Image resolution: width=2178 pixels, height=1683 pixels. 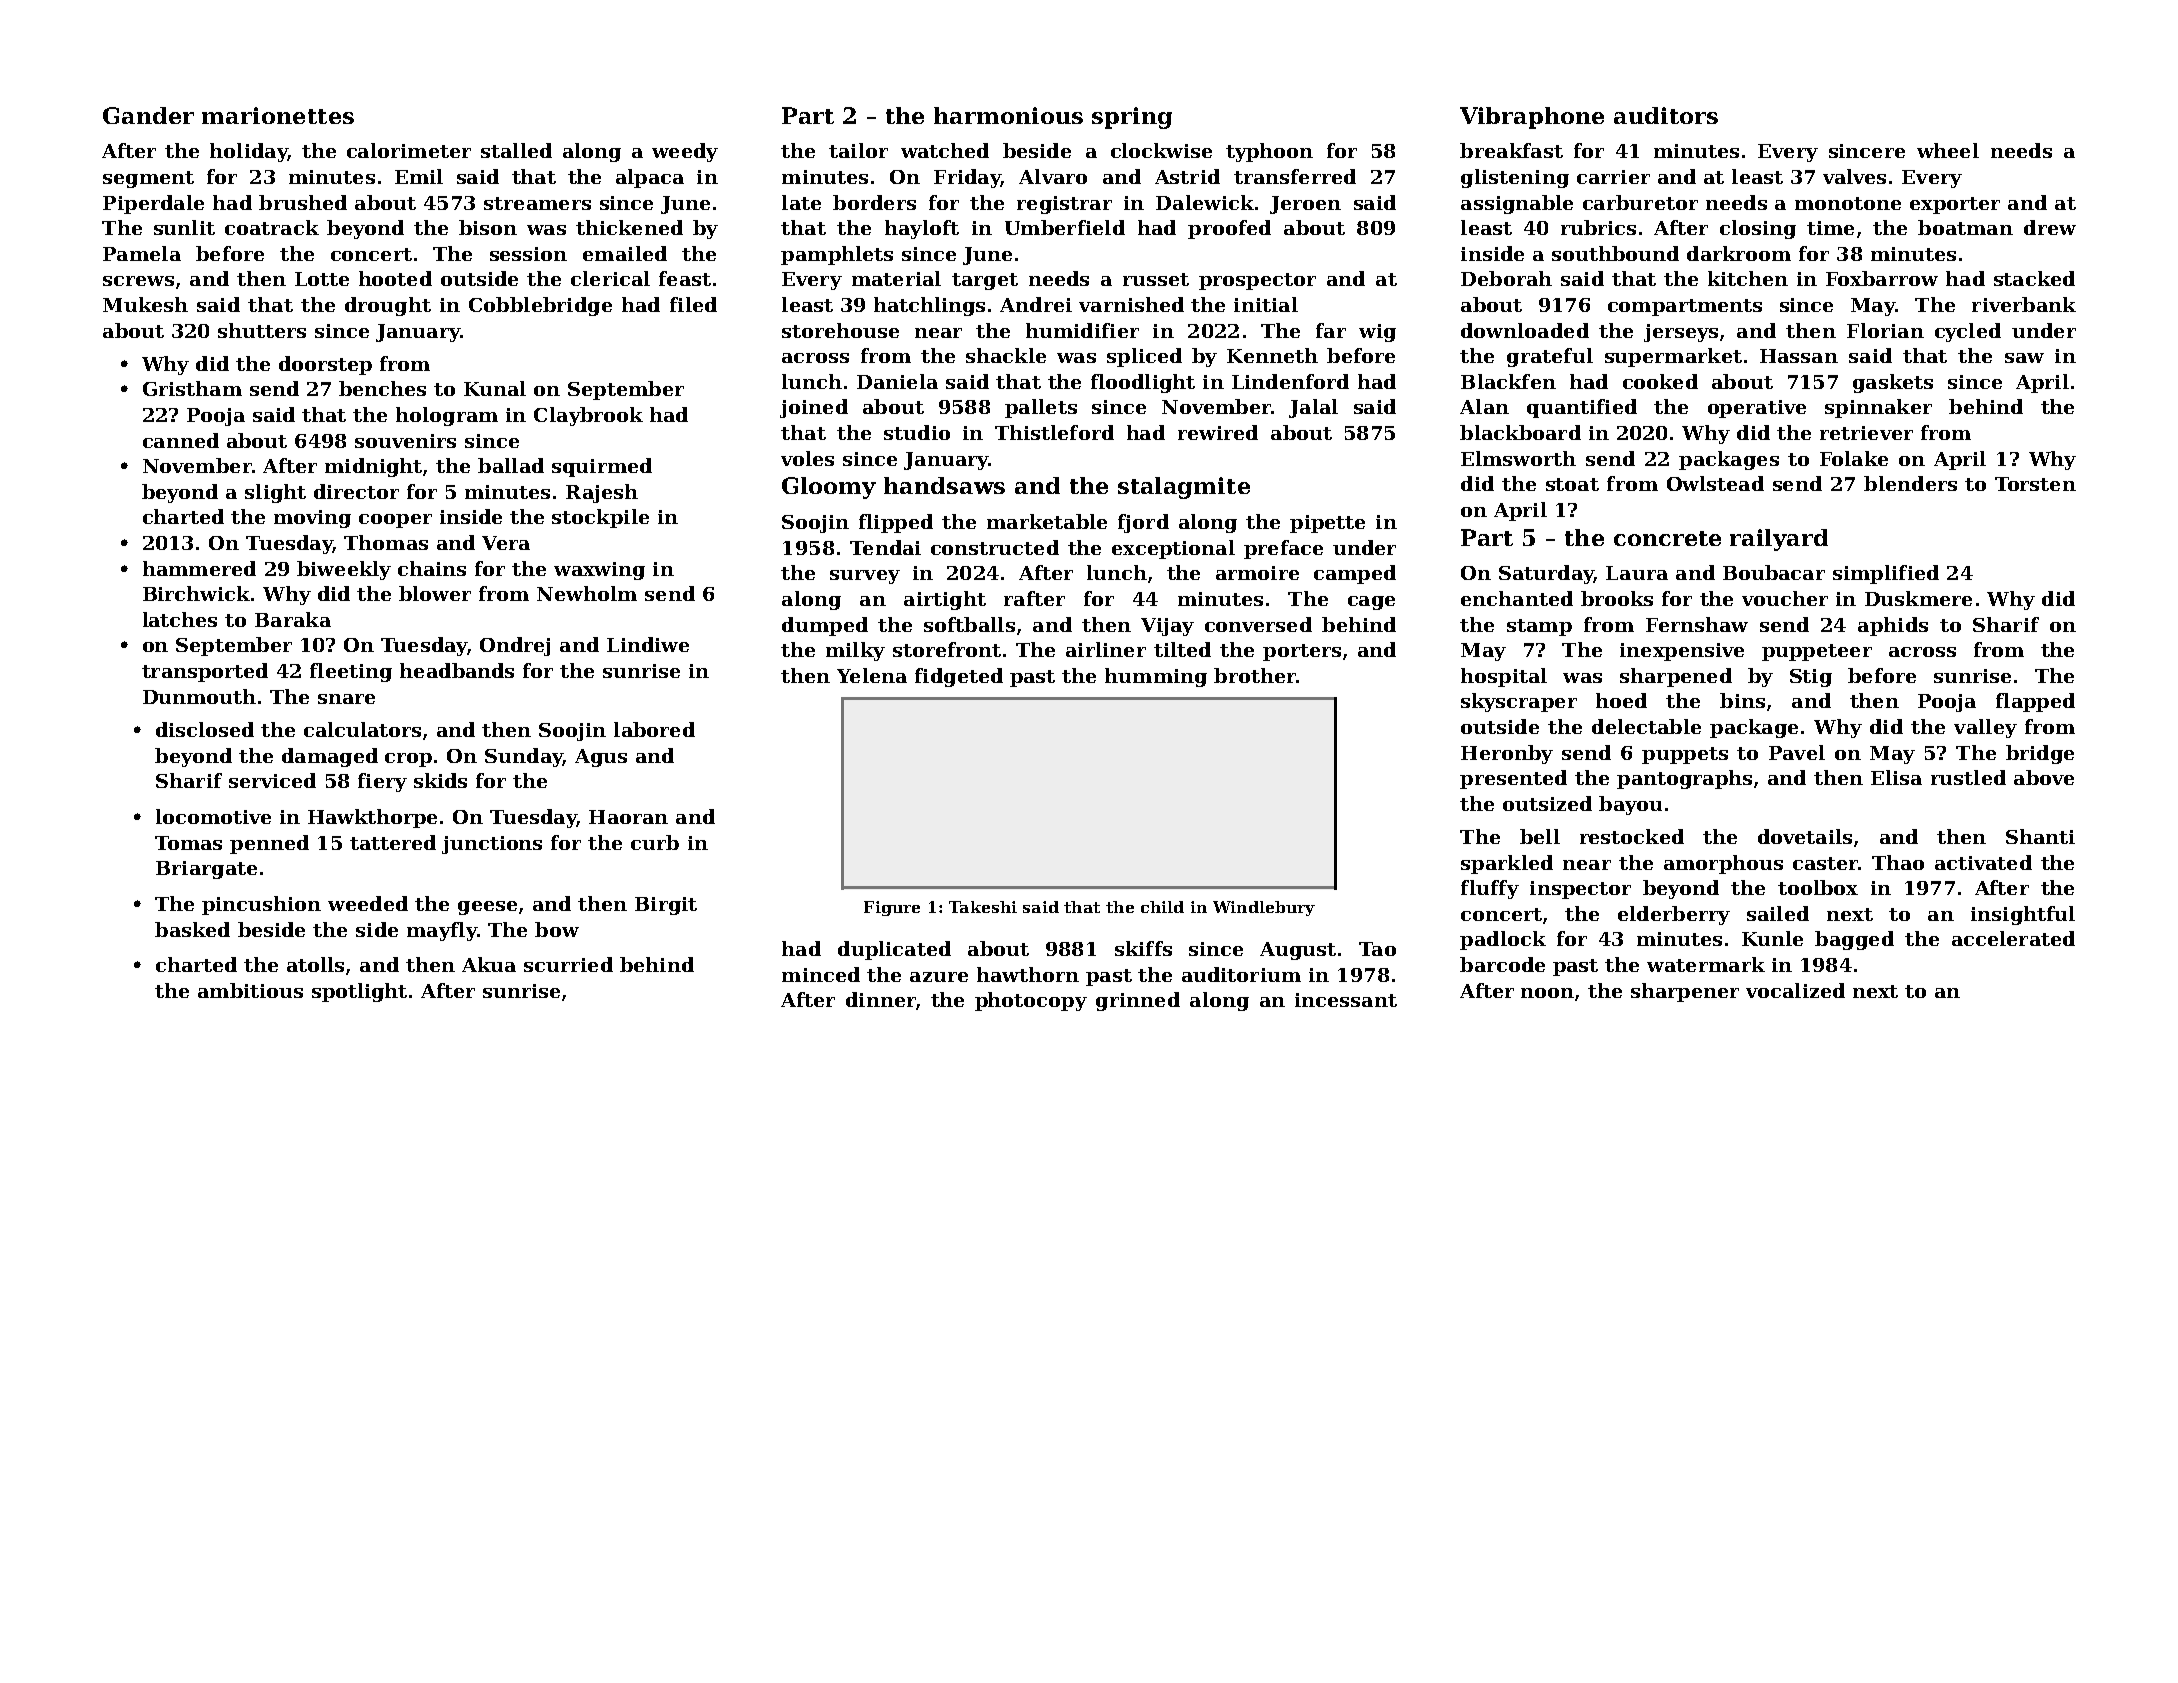 What do you see at coordinates (442, 931) in the document?
I see `mayfly` at bounding box center [442, 931].
